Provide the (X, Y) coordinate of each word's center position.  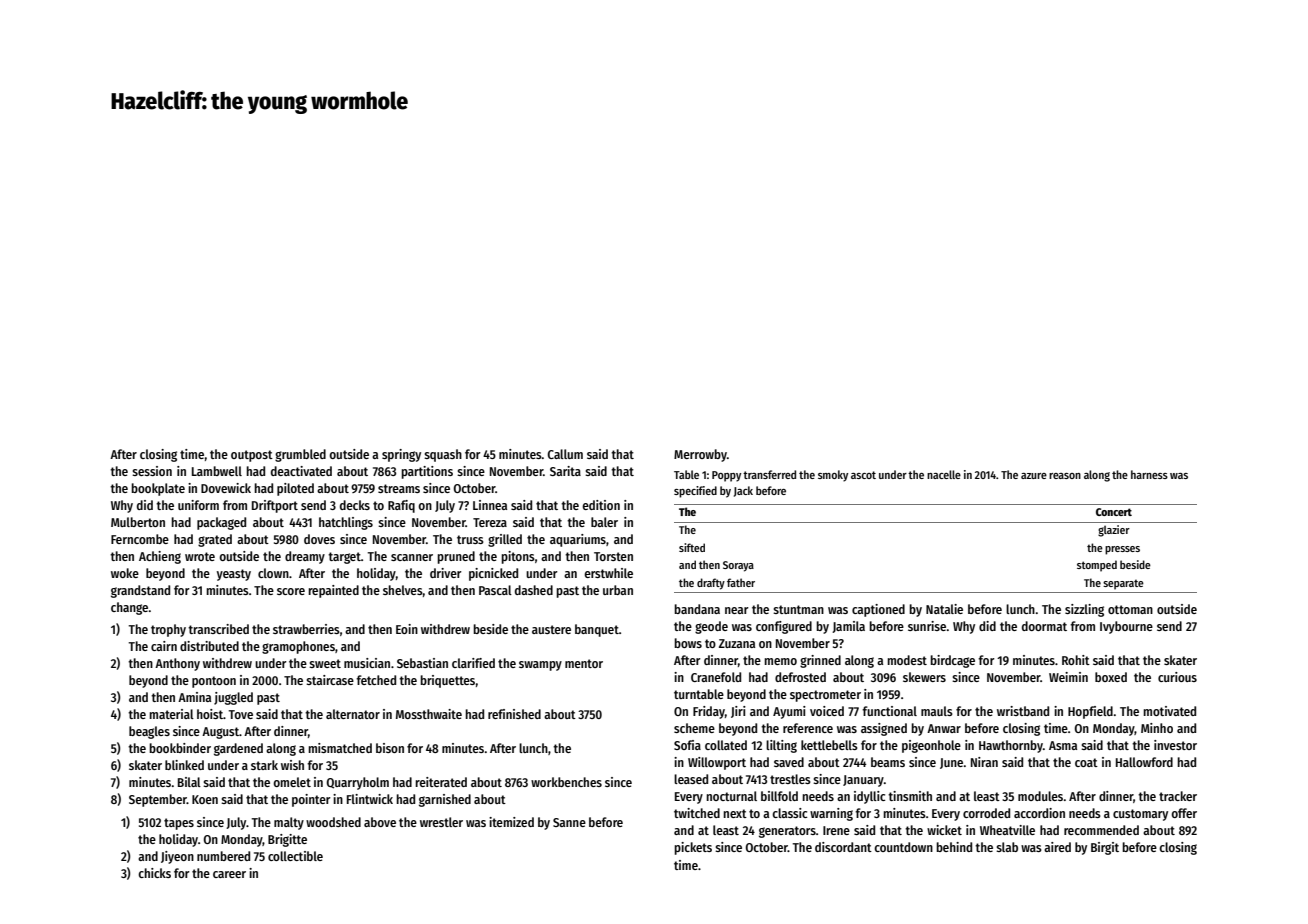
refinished (514, 714)
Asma (1063, 745)
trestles (790, 779)
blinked (184, 765)
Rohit (1076, 660)
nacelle (944, 474)
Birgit (1105, 848)
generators (787, 832)
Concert (1114, 512)
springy (401, 455)
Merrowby (700, 455)
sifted (692, 547)
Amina (194, 697)
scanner (412, 557)
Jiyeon (177, 857)
